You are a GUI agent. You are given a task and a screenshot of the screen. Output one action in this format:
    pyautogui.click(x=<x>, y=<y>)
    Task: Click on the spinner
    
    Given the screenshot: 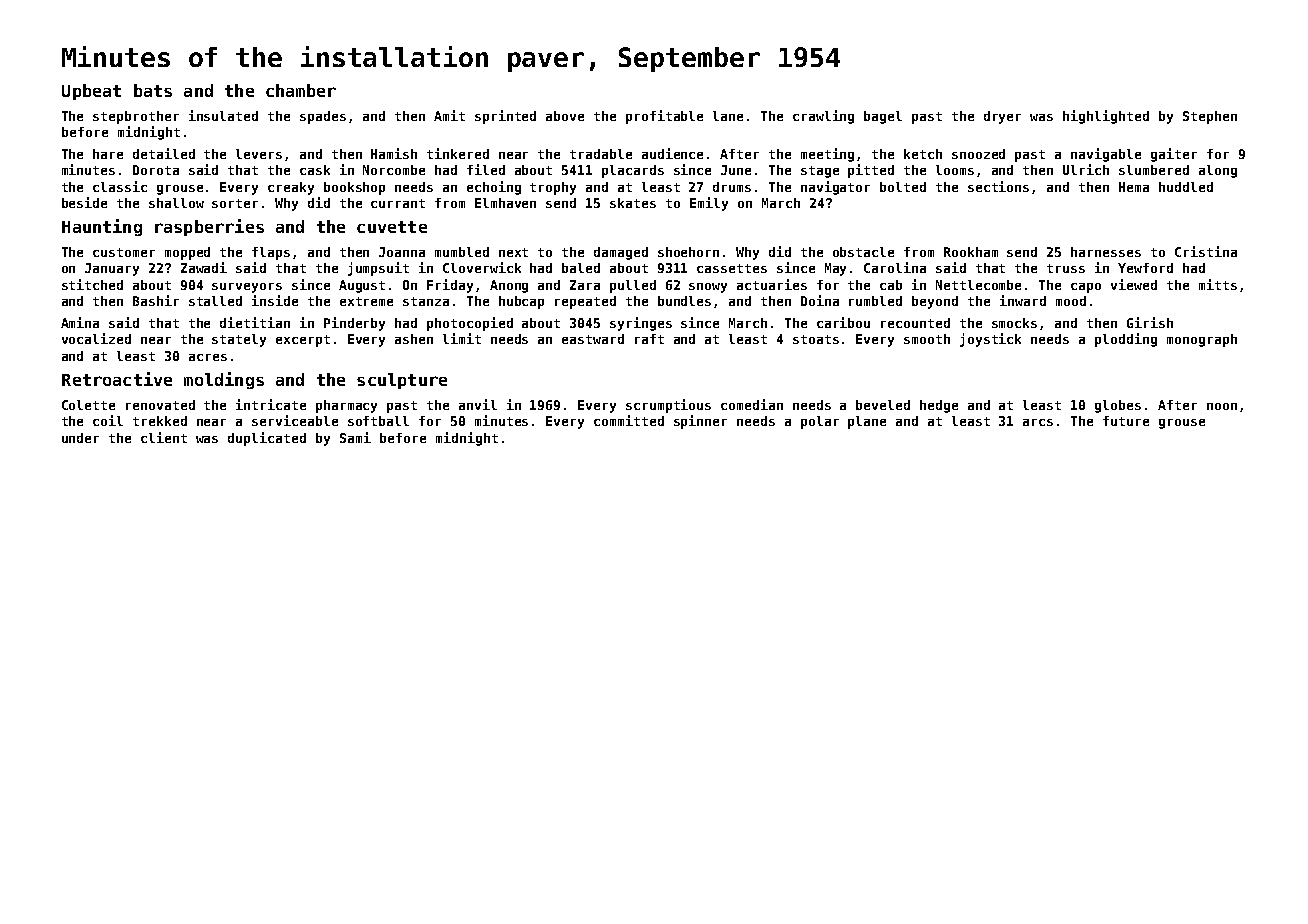 What is the action you would take?
    pyautogui.click(x=700, y=422)
